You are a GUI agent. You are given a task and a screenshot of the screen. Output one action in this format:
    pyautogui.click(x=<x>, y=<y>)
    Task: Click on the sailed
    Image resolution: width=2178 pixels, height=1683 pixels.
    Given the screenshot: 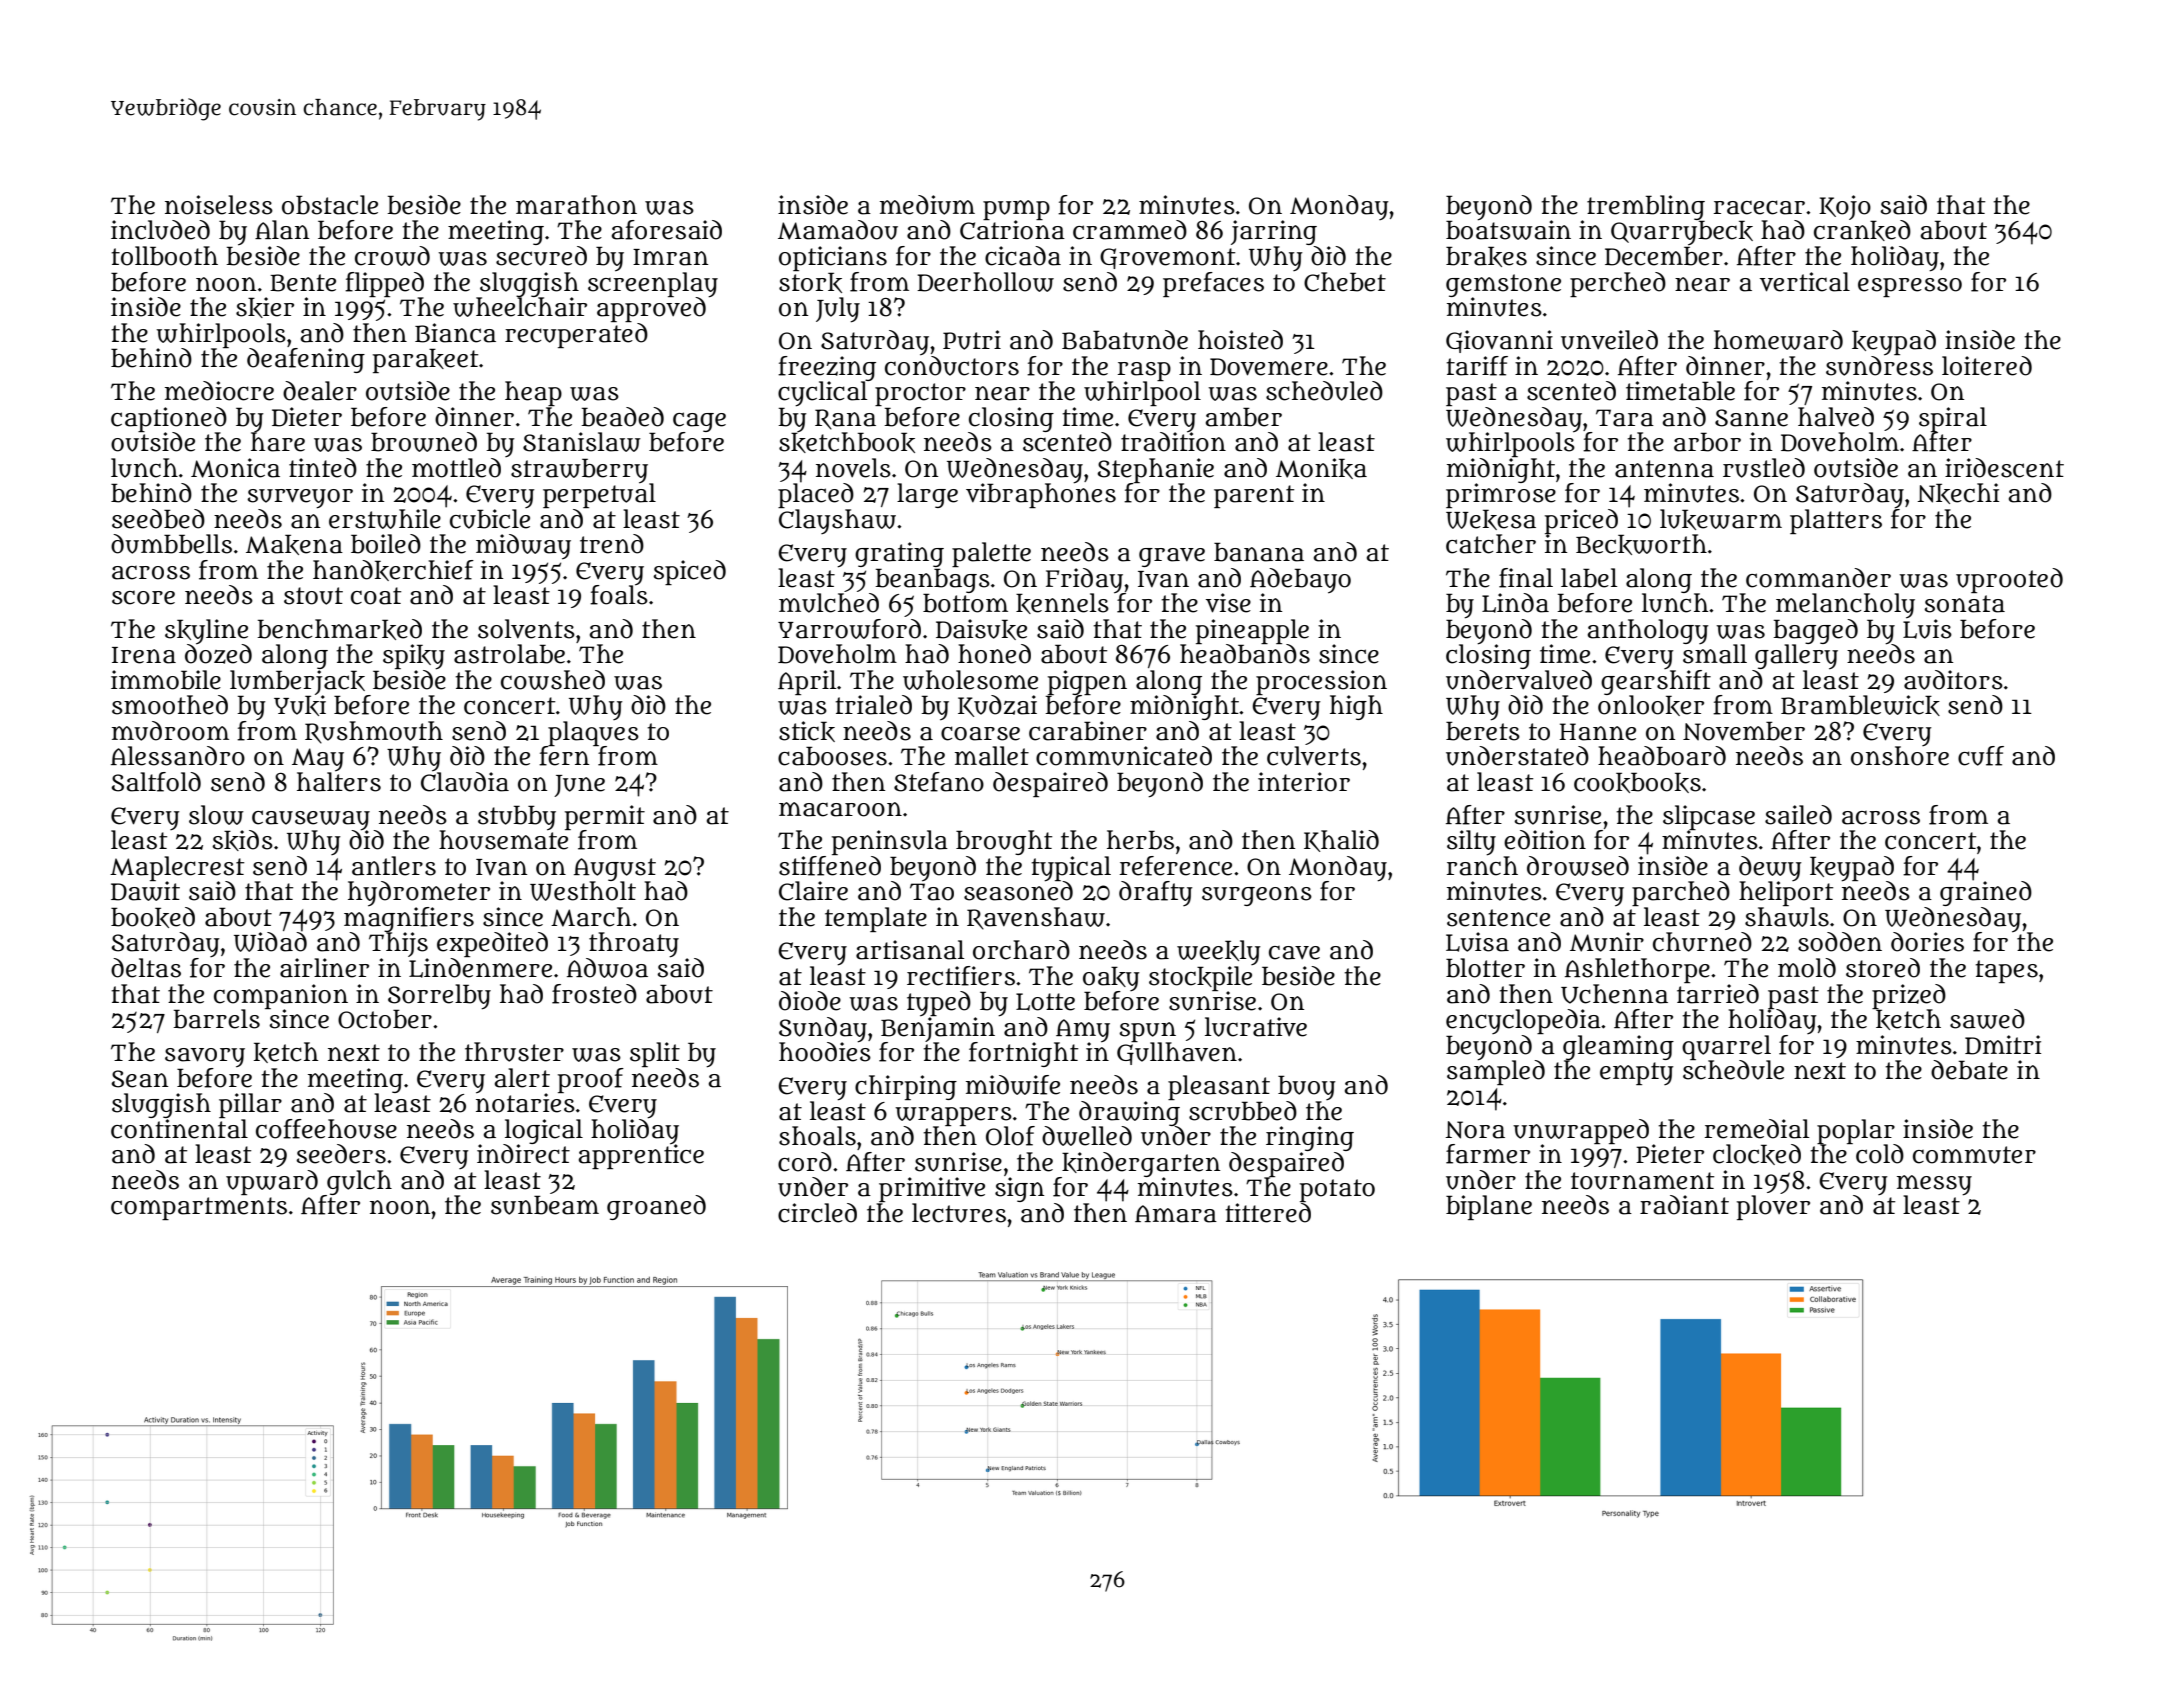 What is the action you would take?
    pyautogui.click(x=1798, y=815)
